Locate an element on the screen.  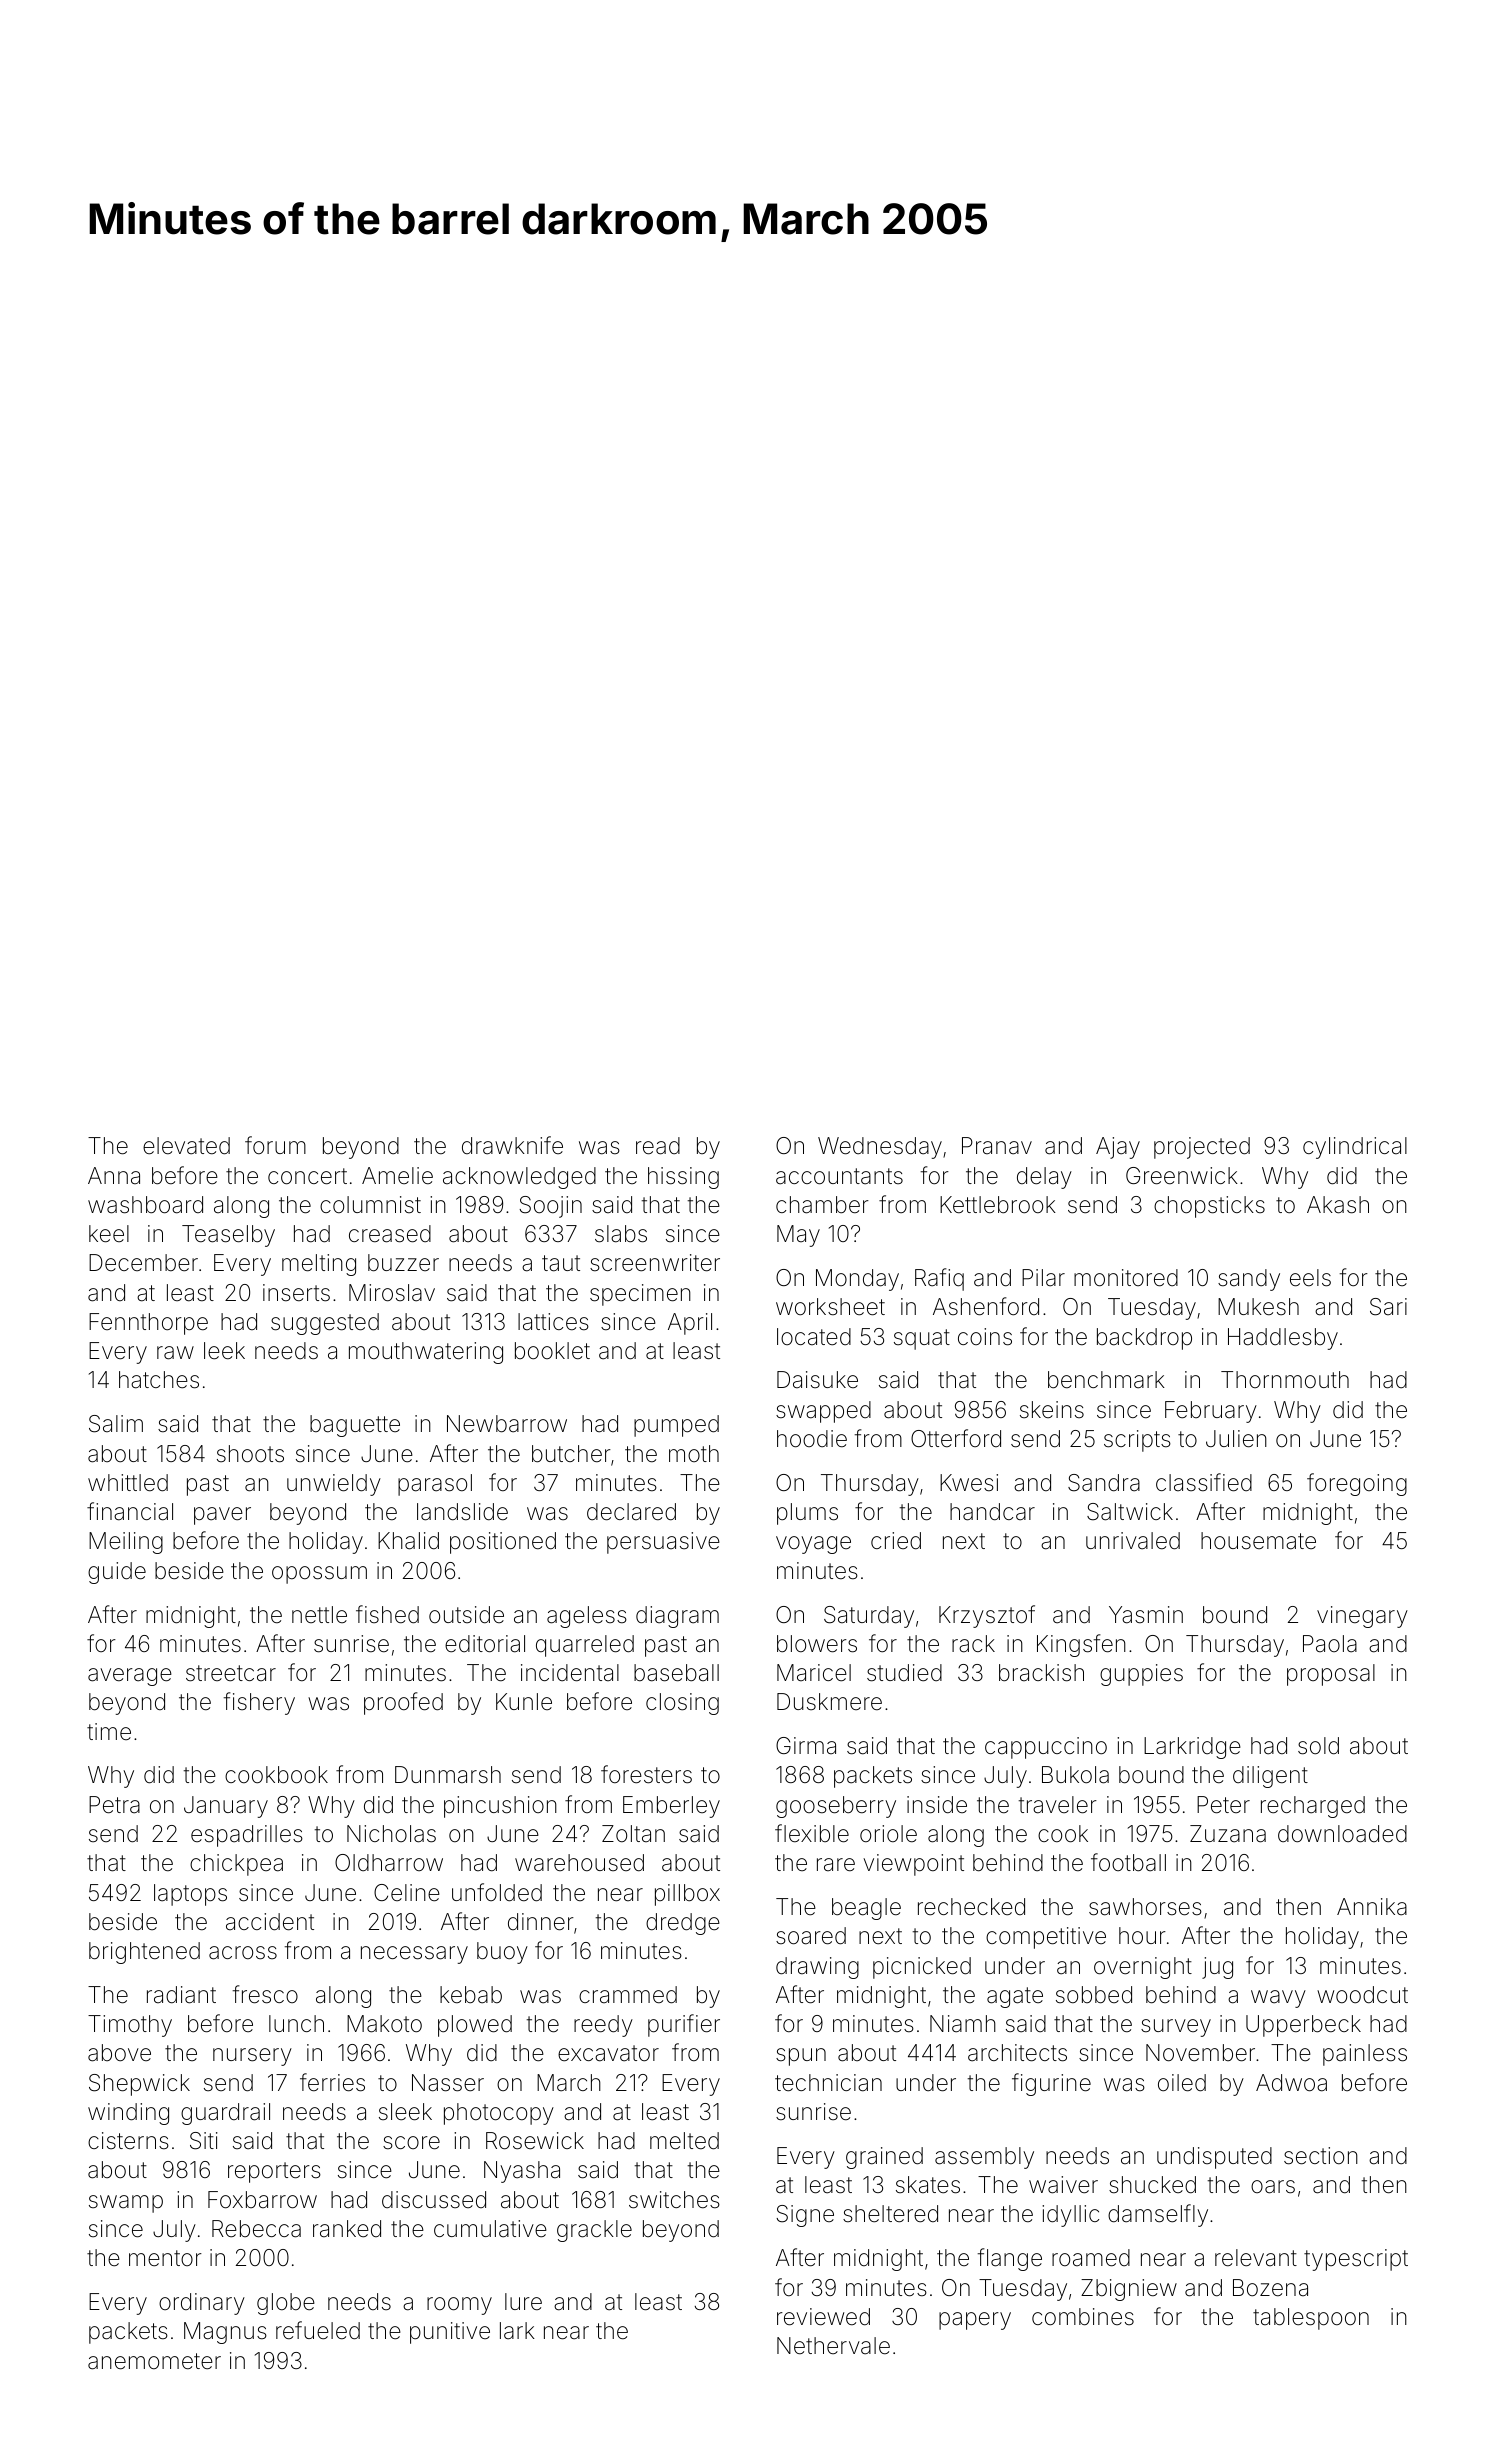
forum is located at coordinates (275, 1145).
